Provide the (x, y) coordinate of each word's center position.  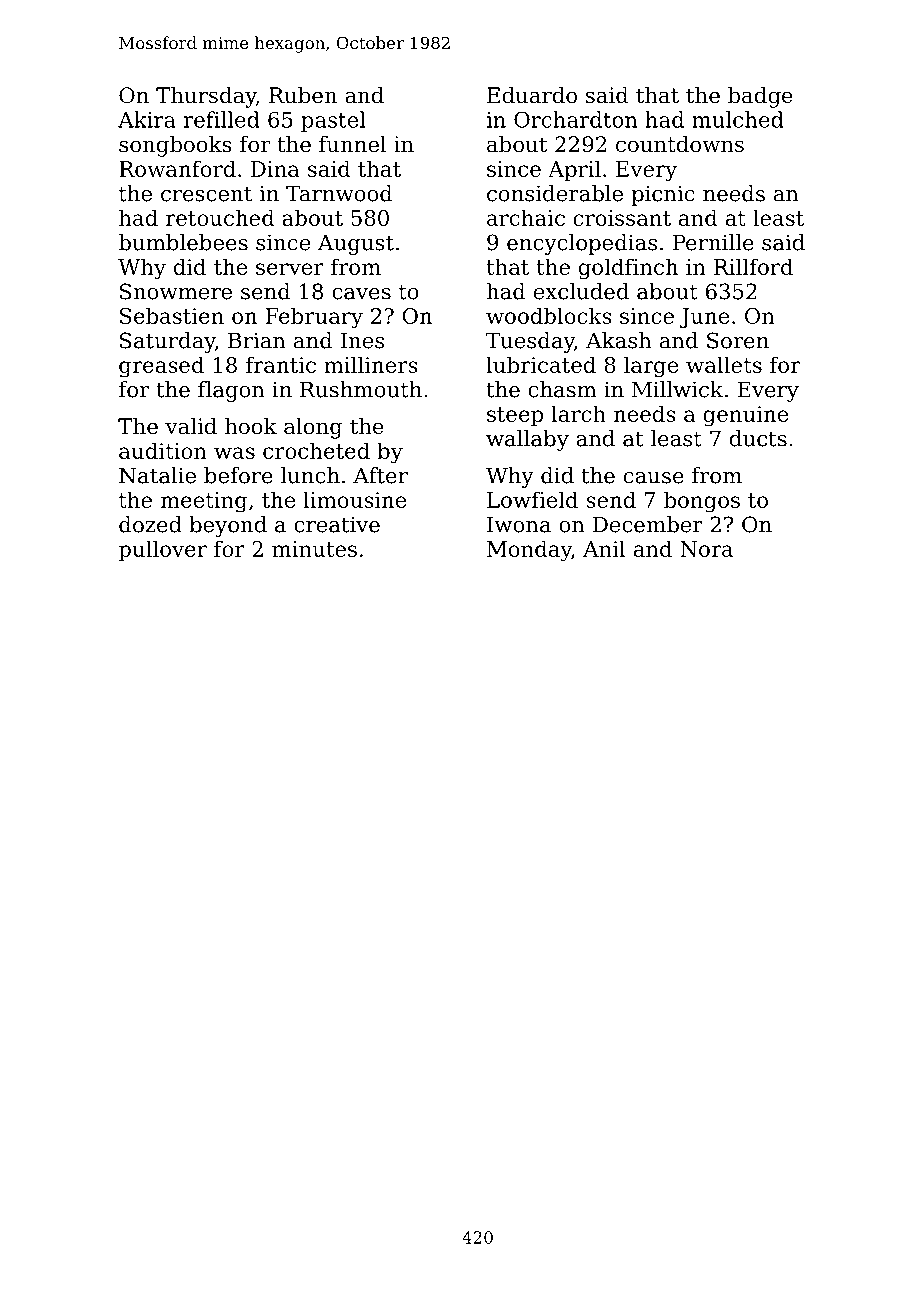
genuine (745, 416)
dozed (150, 524)
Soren (738, 340)
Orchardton (575, 119)
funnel (352, 144)
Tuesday (530, 342)
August (356, 244)
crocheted (316, 450)
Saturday (167, 342)
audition (163, 450)
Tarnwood (339, 193)
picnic (663, 195)
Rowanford (177, 168)
